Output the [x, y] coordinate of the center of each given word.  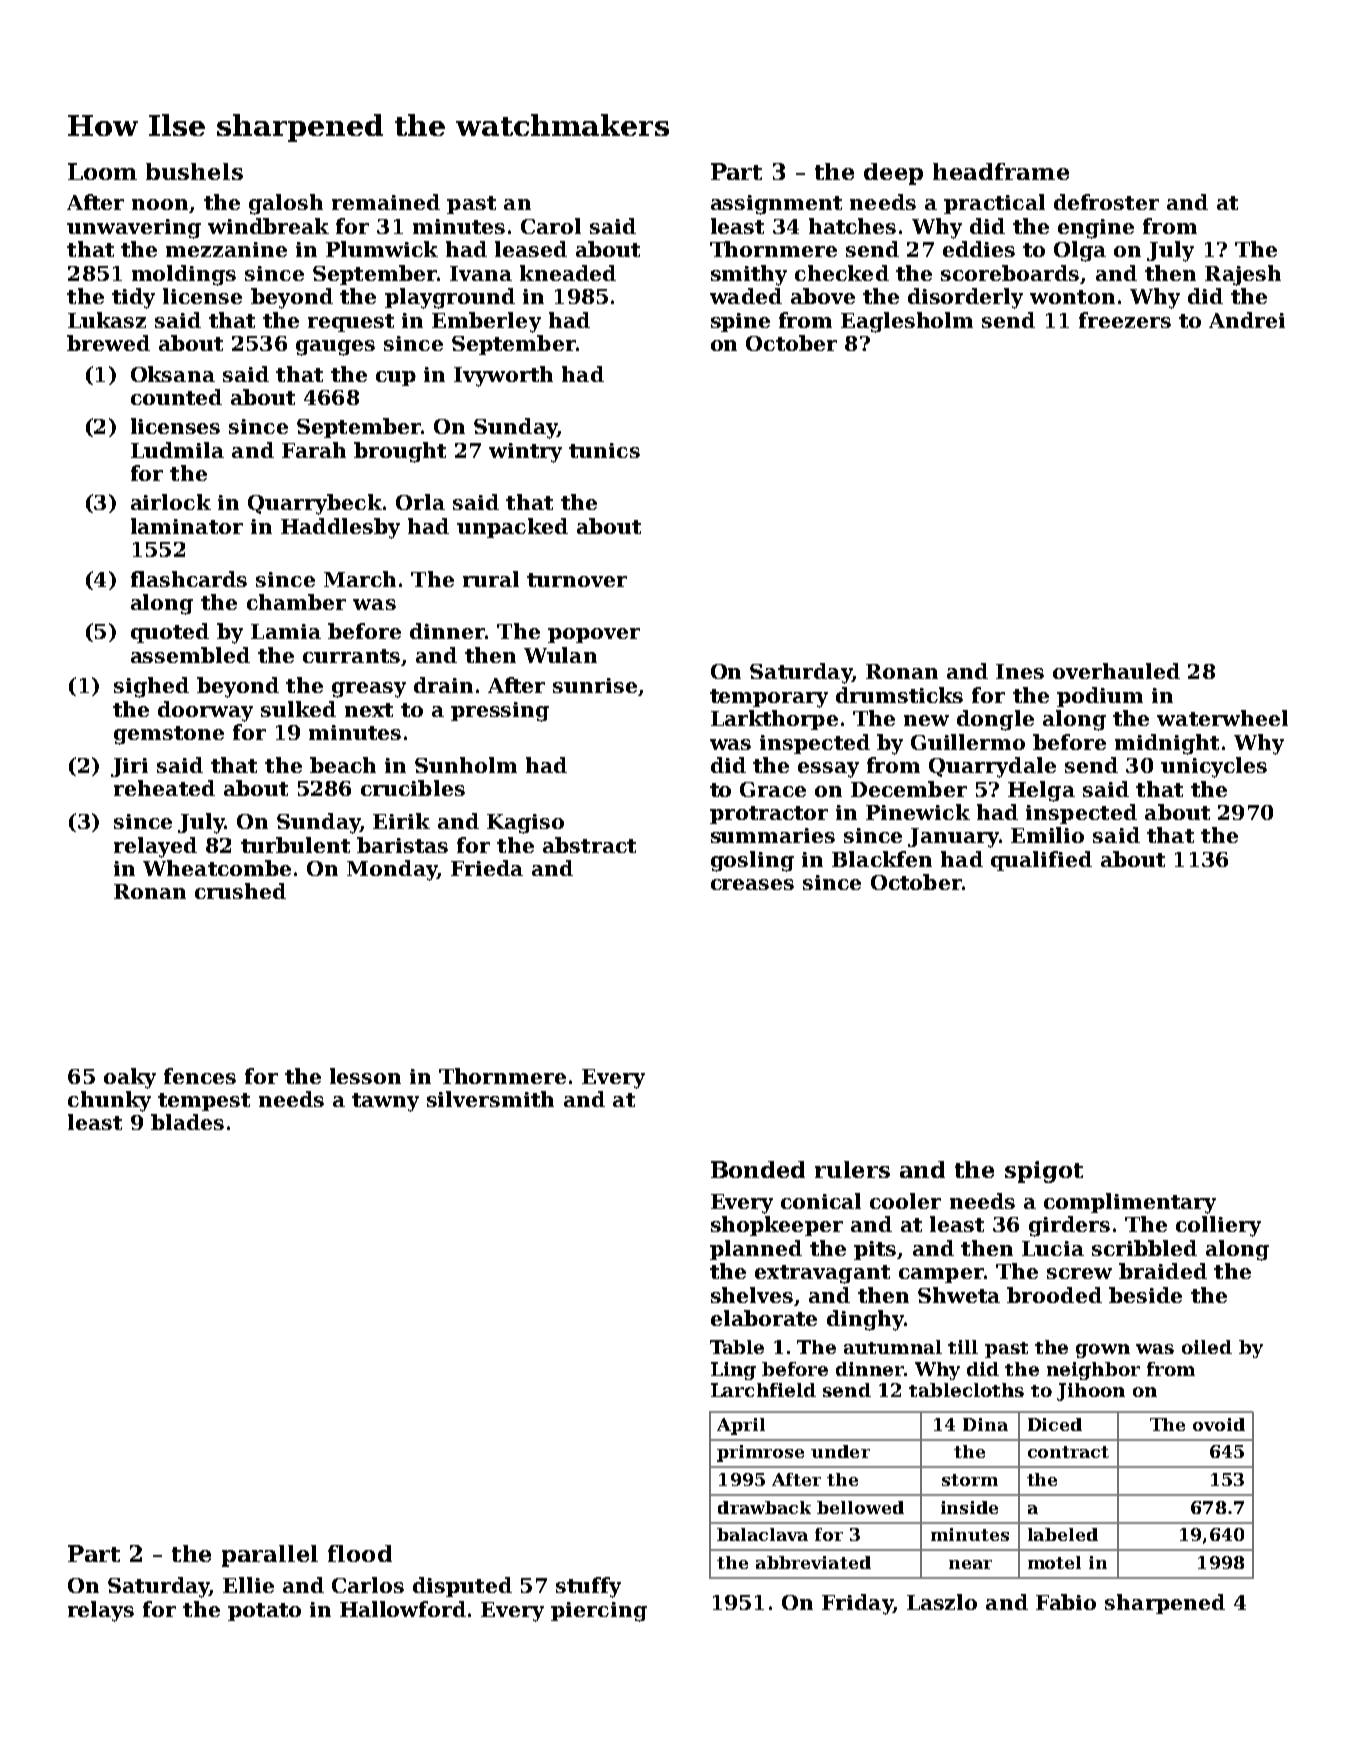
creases [752, 884]
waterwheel [1222, 718]
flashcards [189, 579]
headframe [1001, 171]
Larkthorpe [774, 720]
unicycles [1214, 767]
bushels [194, 171]
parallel [270, 1556]
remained [386, 202]
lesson [365, 1076]
